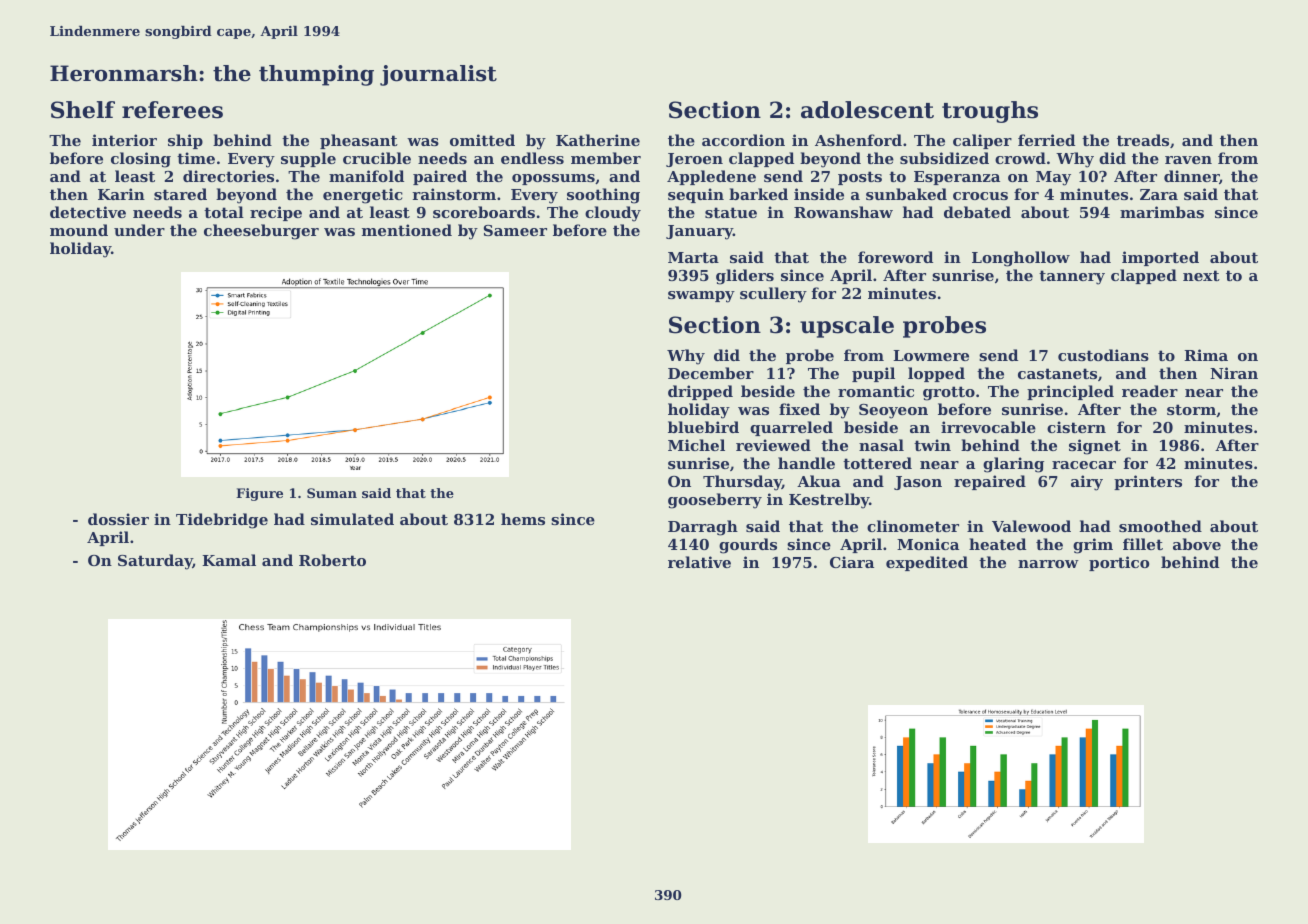  Describe the element at coordinates (83, 110) in the image. I see `Shelf` at that location.
